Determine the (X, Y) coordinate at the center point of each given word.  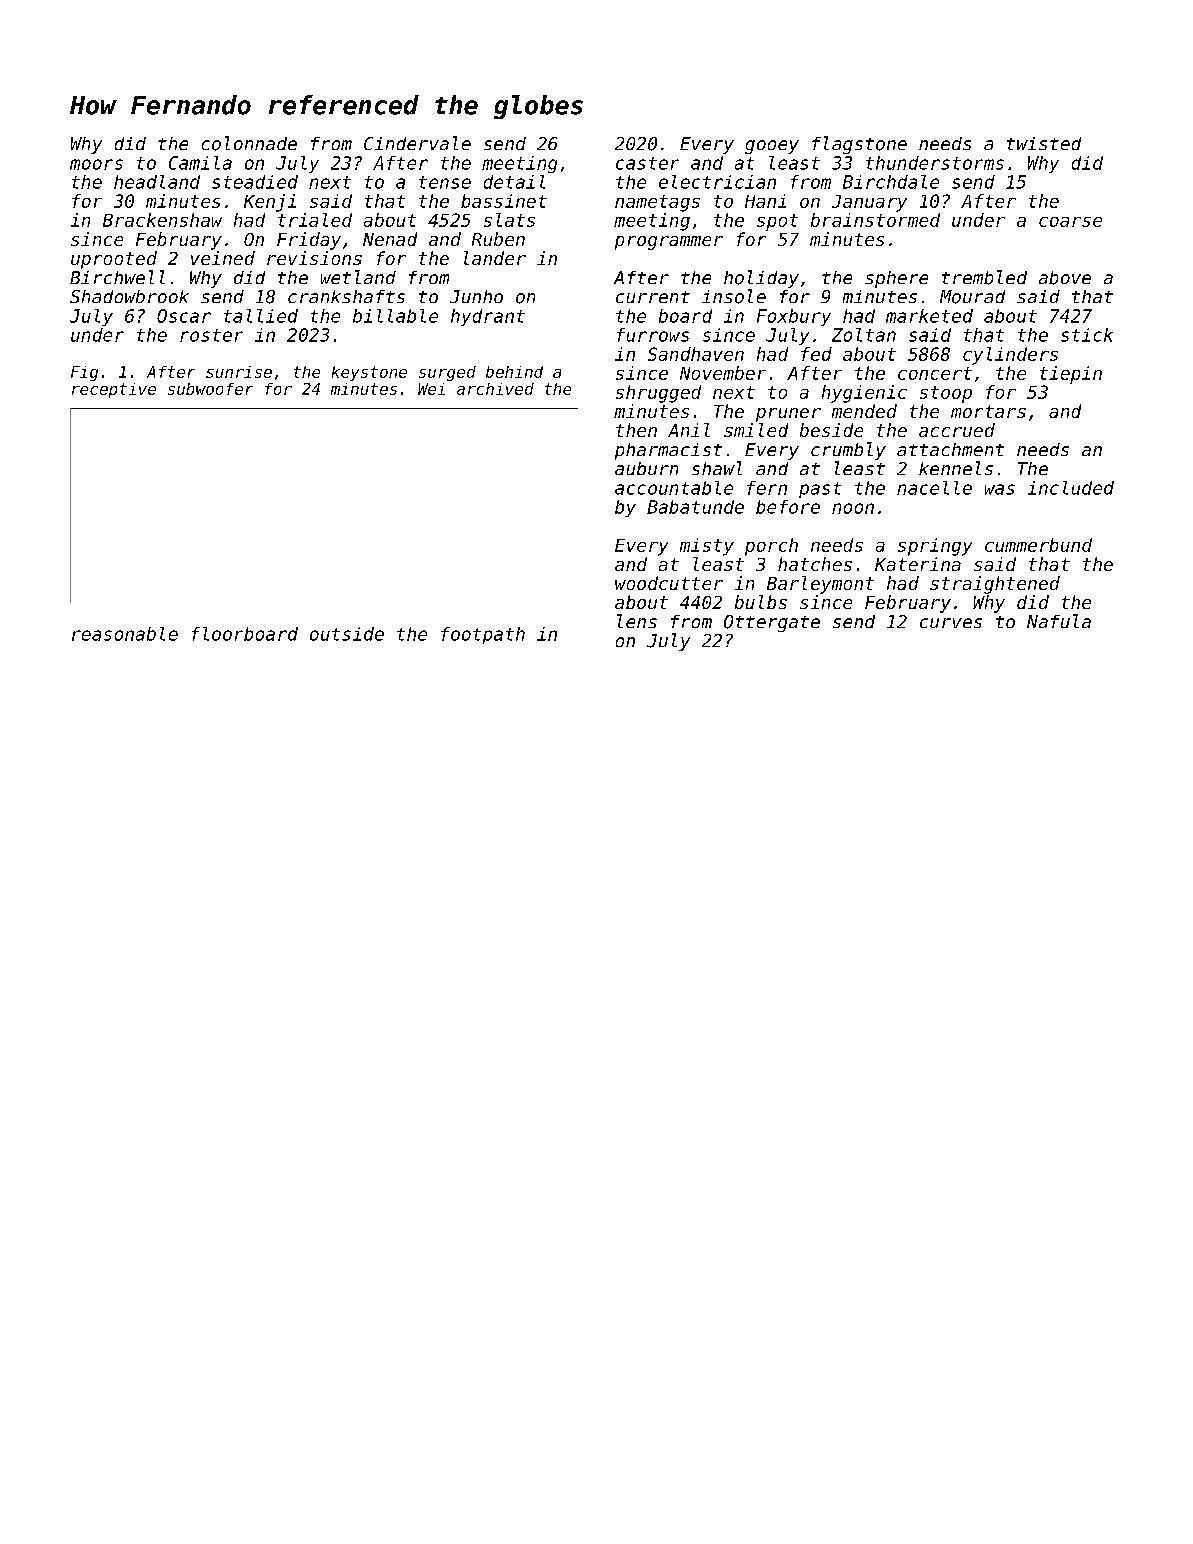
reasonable (125, 634)
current (653, 297)
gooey (772, 147)
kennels (956, 468)
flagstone (859, 145)
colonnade (249, 143)
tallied (261, 316)
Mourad (972, 297)
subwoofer (210, 389)
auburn (646, 468)
